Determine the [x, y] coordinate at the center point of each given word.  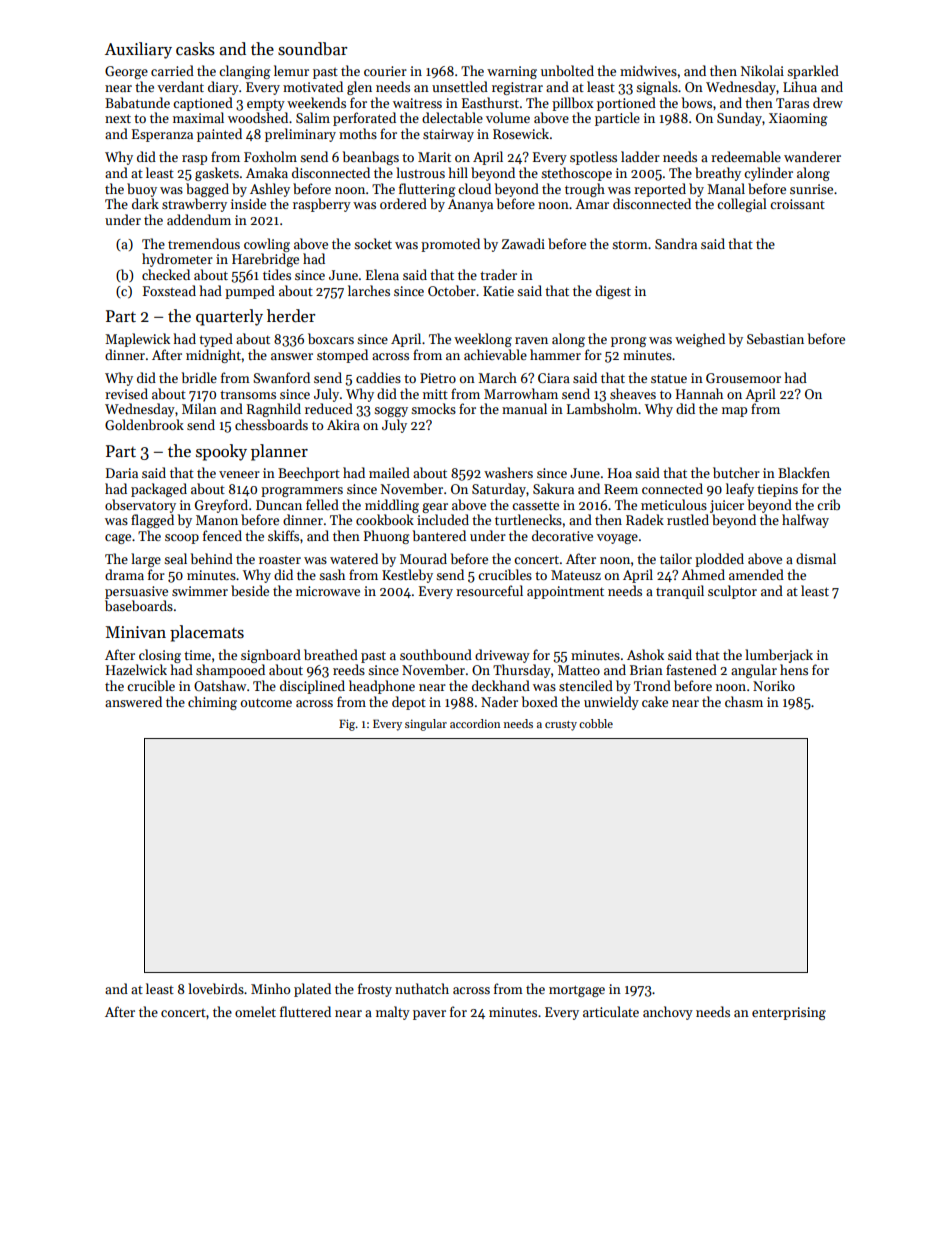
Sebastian [775, 338]
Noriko [774, 685]
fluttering [427, 190]
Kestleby [407, 576]
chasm [744, 701]
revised [126, 393]
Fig [347, 725]
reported [660, 190]
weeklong [483, 340]
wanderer [812, 156]
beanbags [371, 158]
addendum [199, 219]
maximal [198, 117]
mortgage [577, 991]
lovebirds [216, 988]
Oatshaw [220, 685]
